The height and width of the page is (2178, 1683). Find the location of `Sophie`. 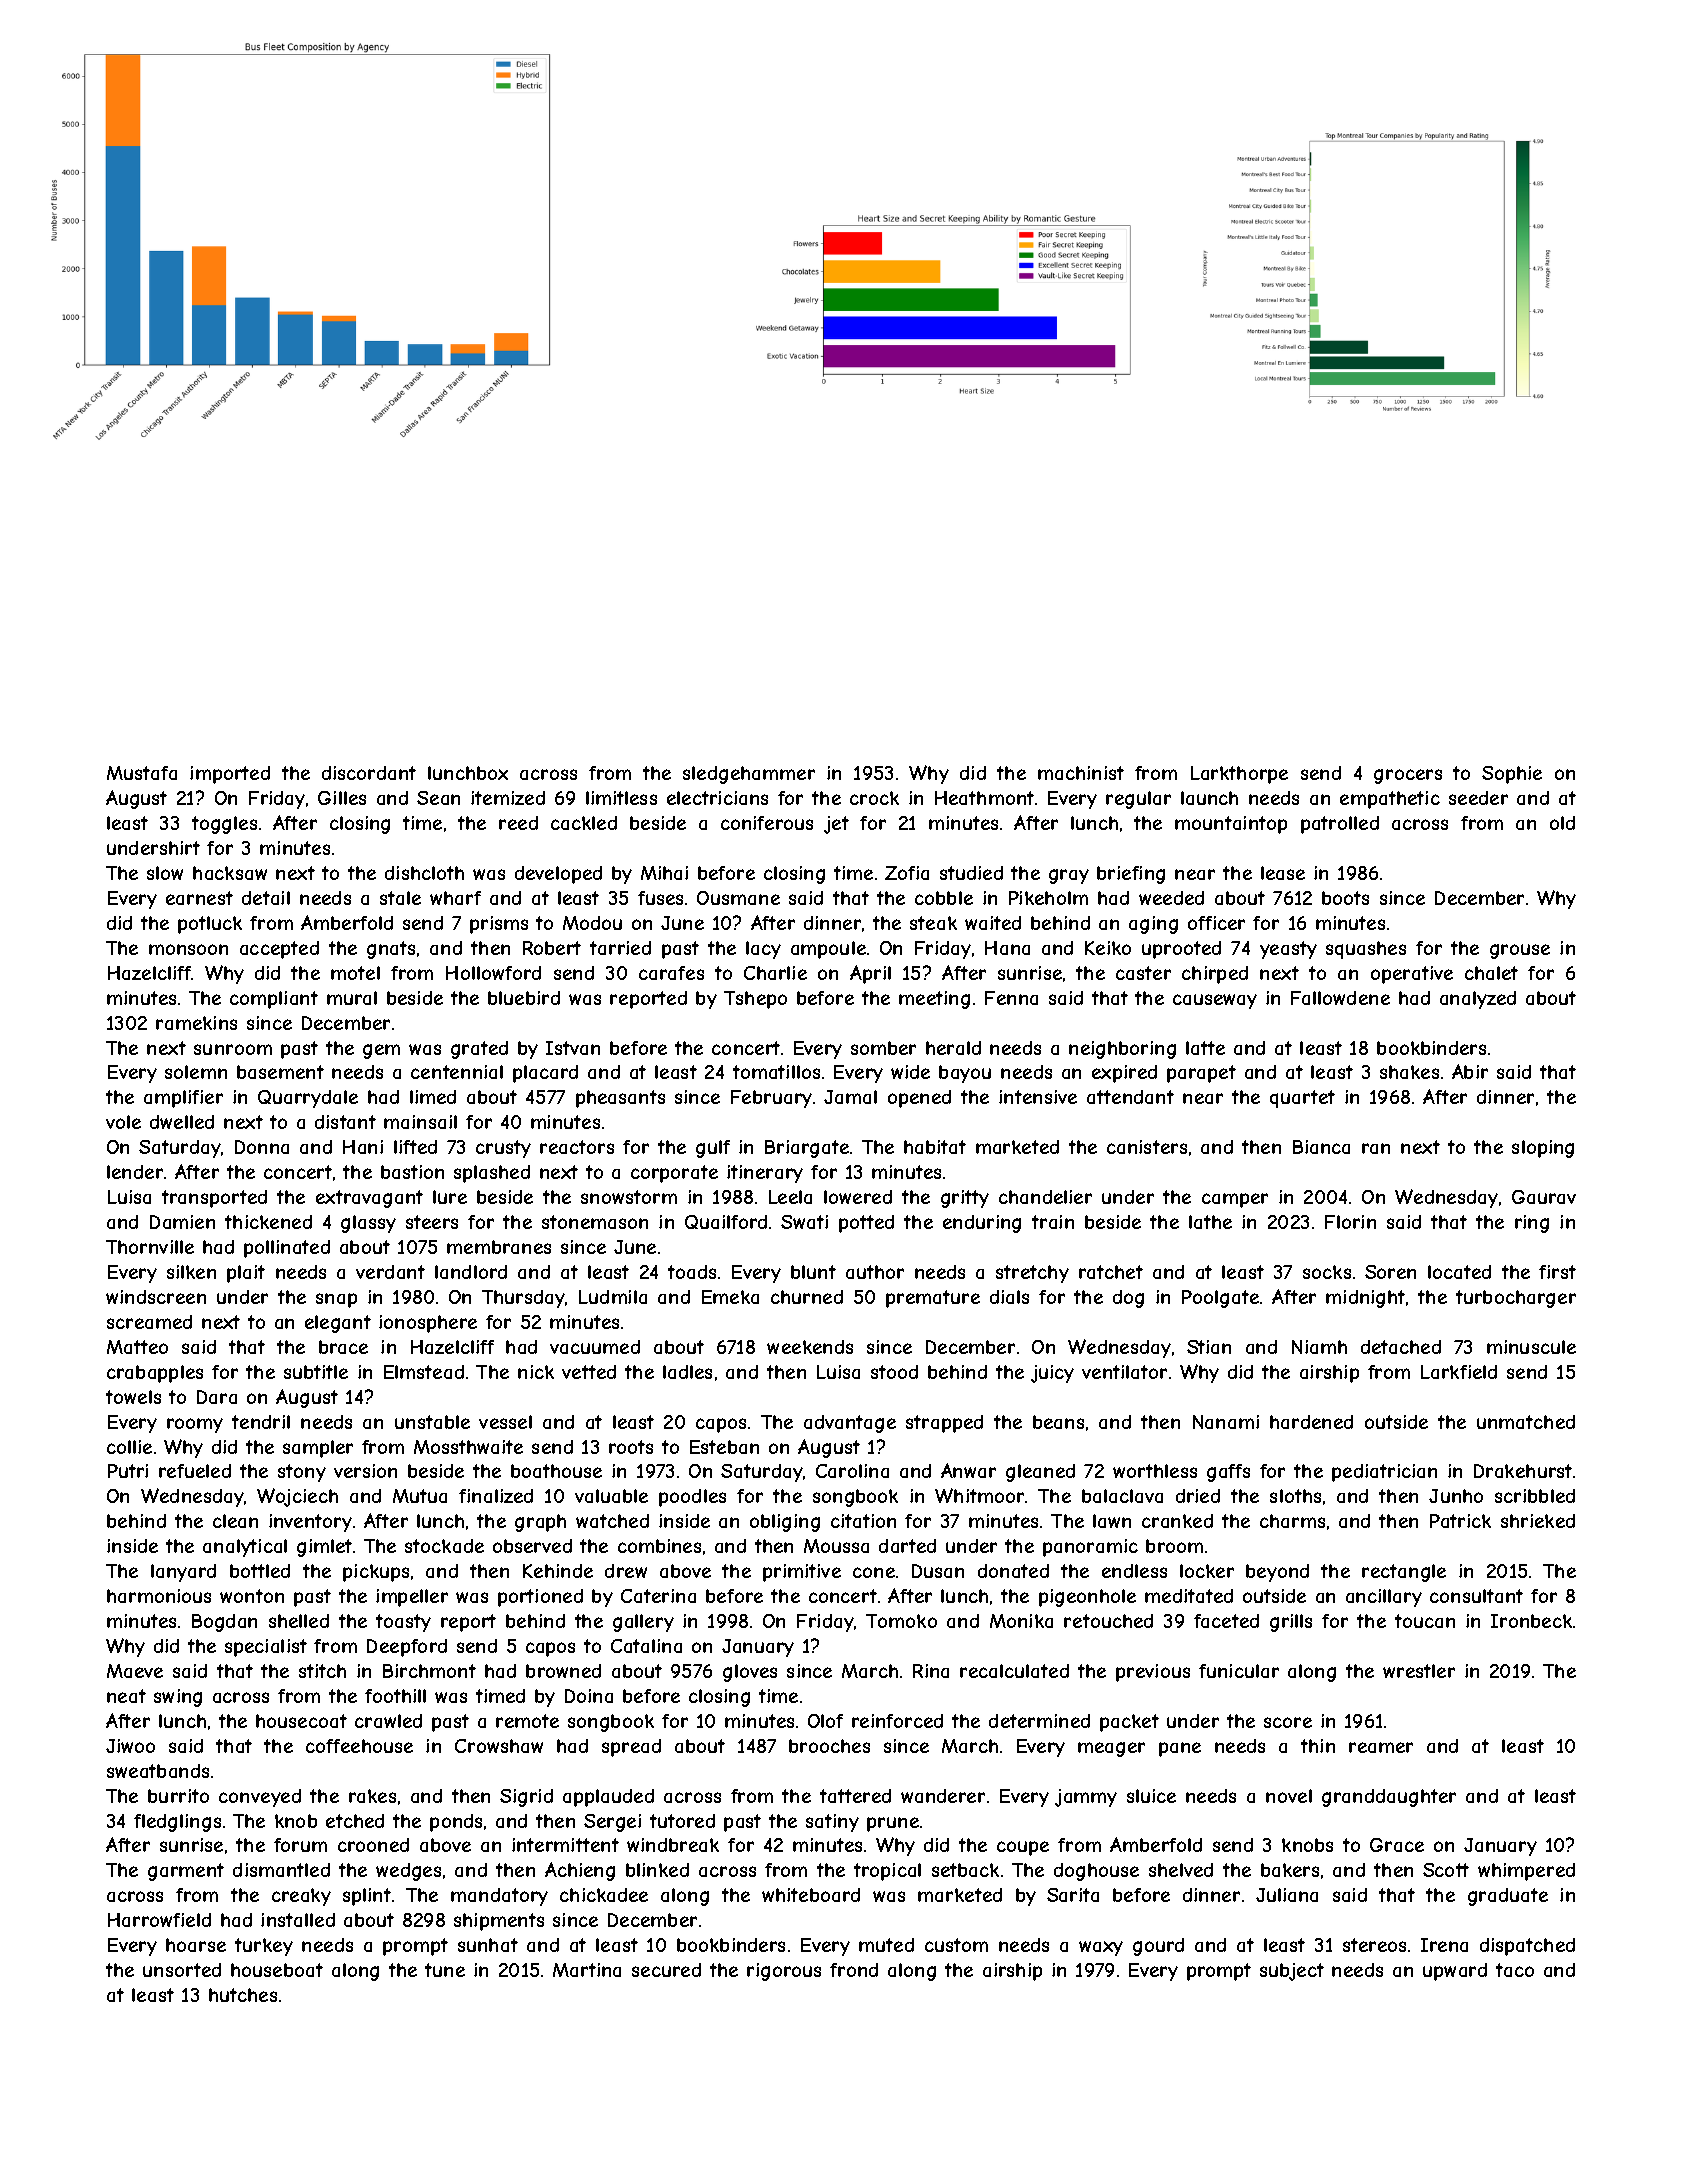

Sophie is located at coordinates (1512, 775).
